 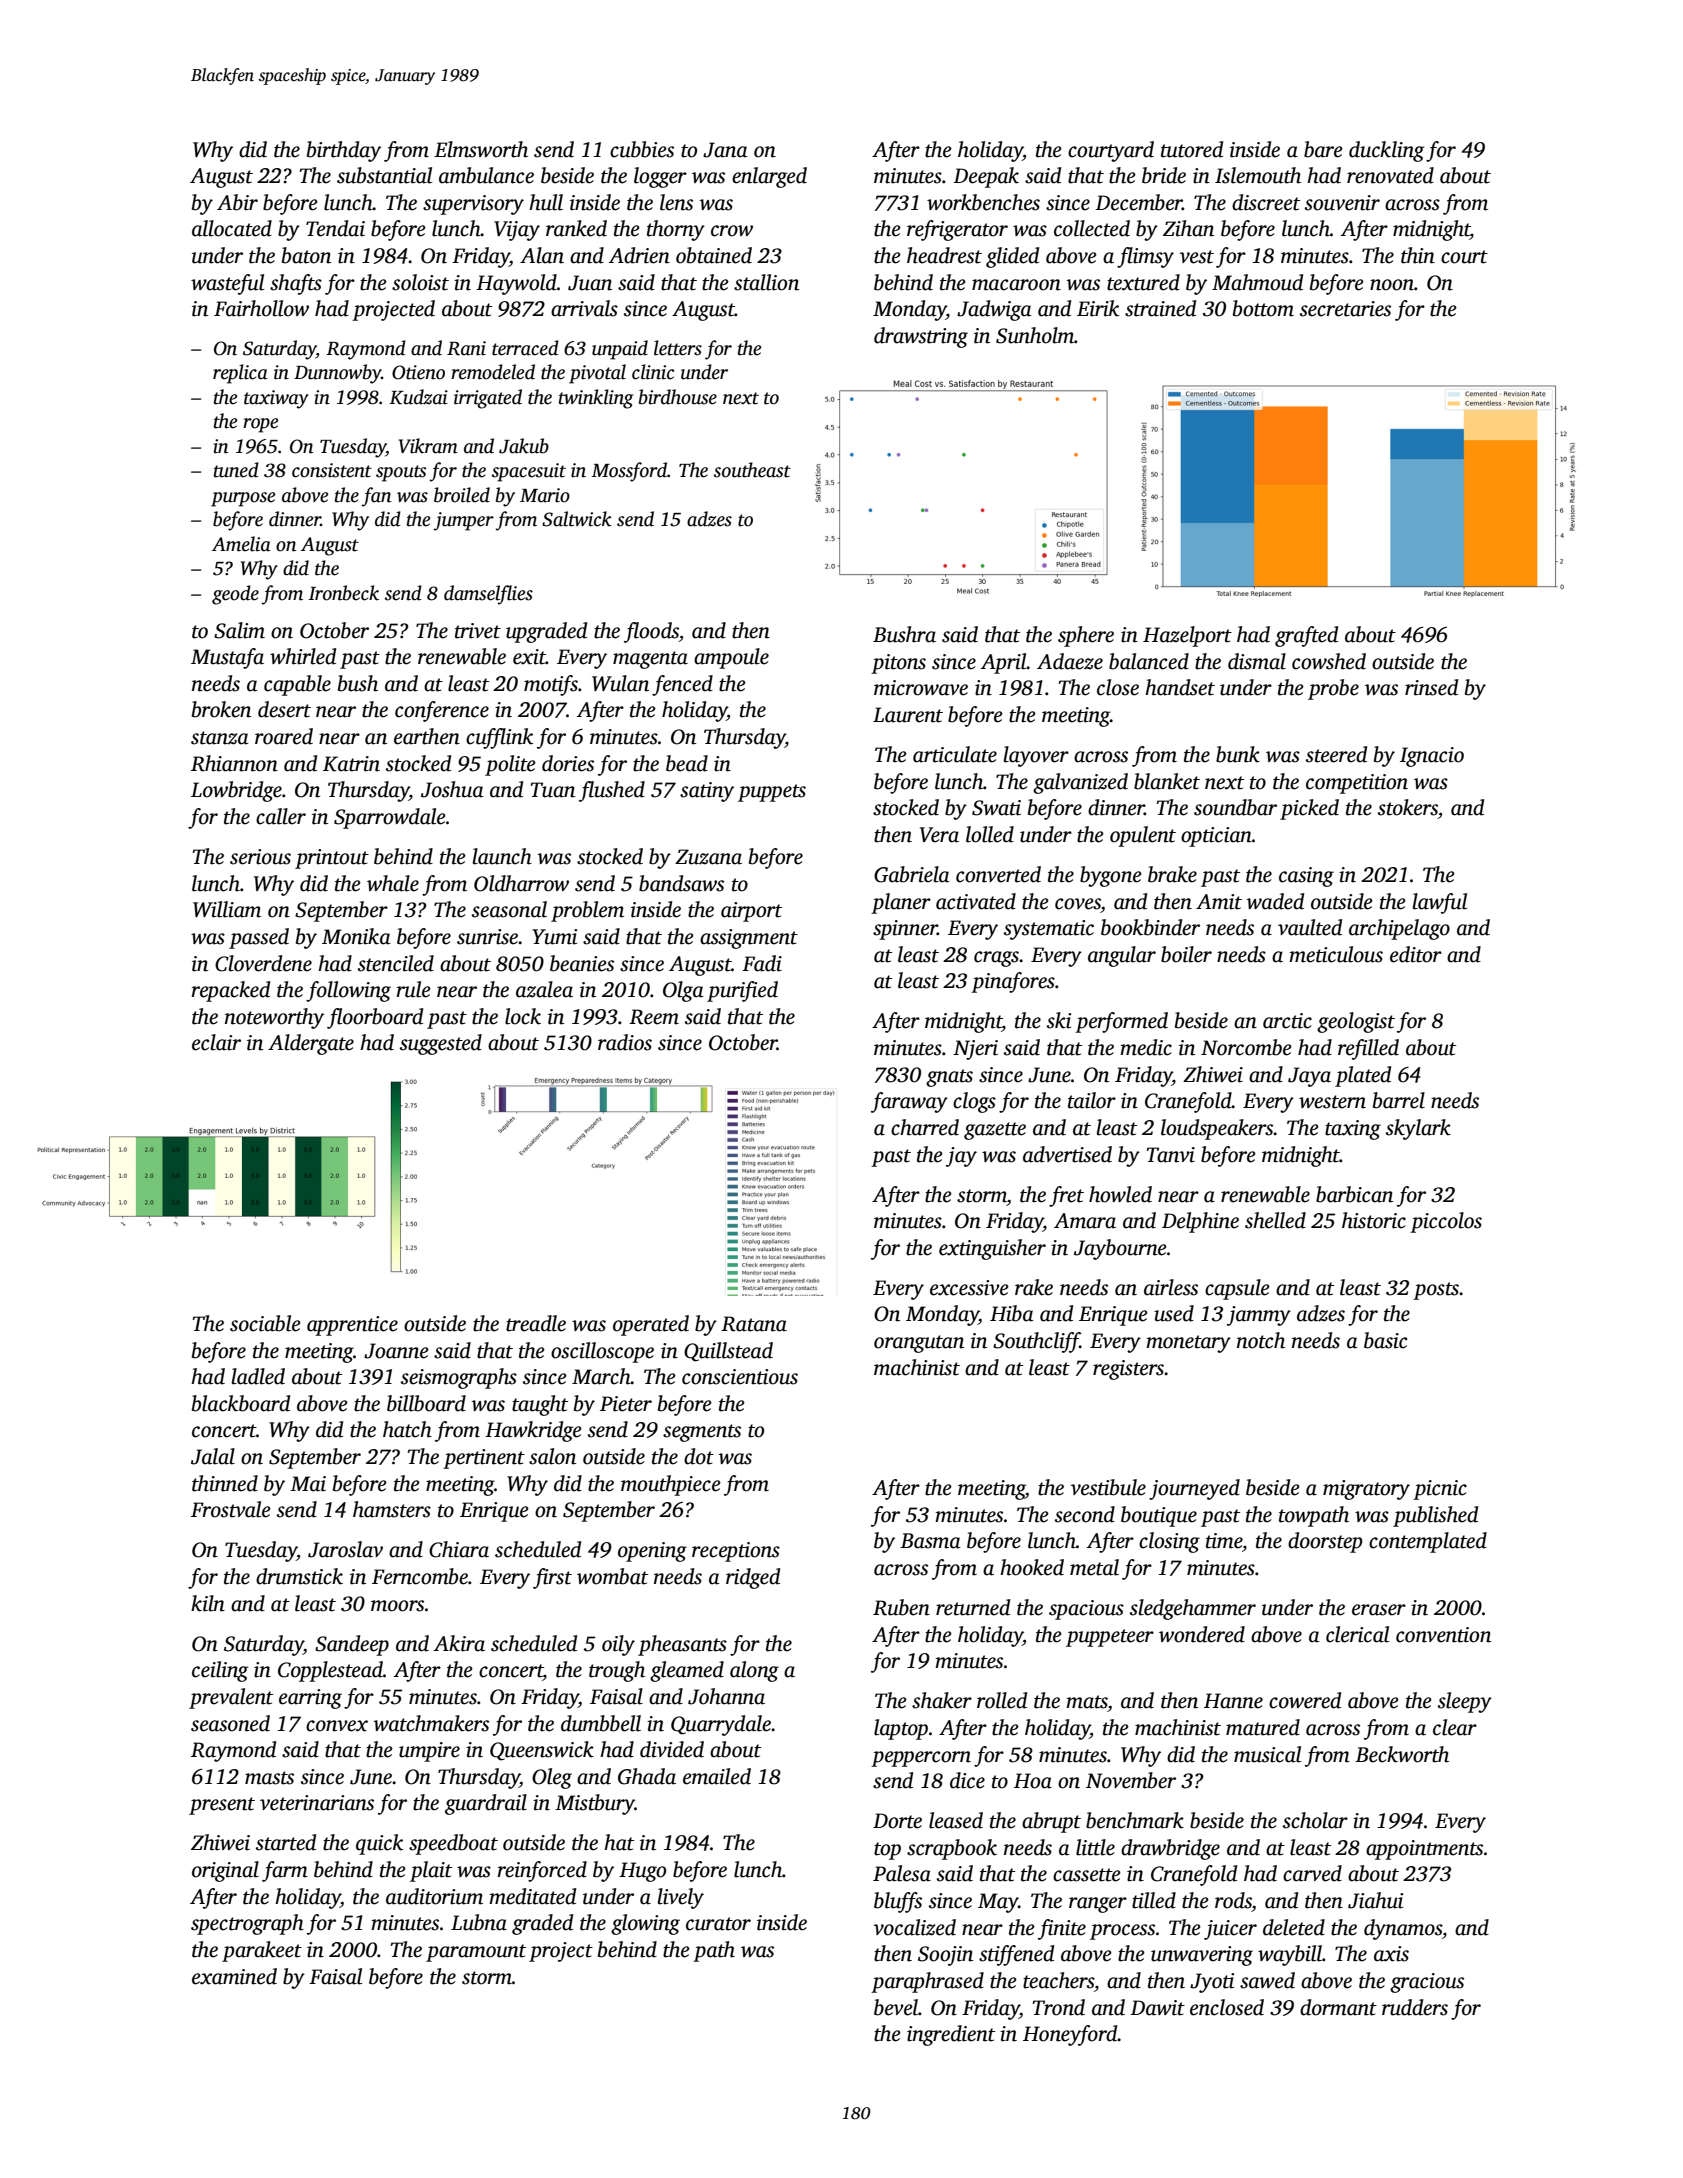 What do you see at coordinates (1440, 1490) in the page?
I see `picnic` at bounding box center [1440, 1490].
